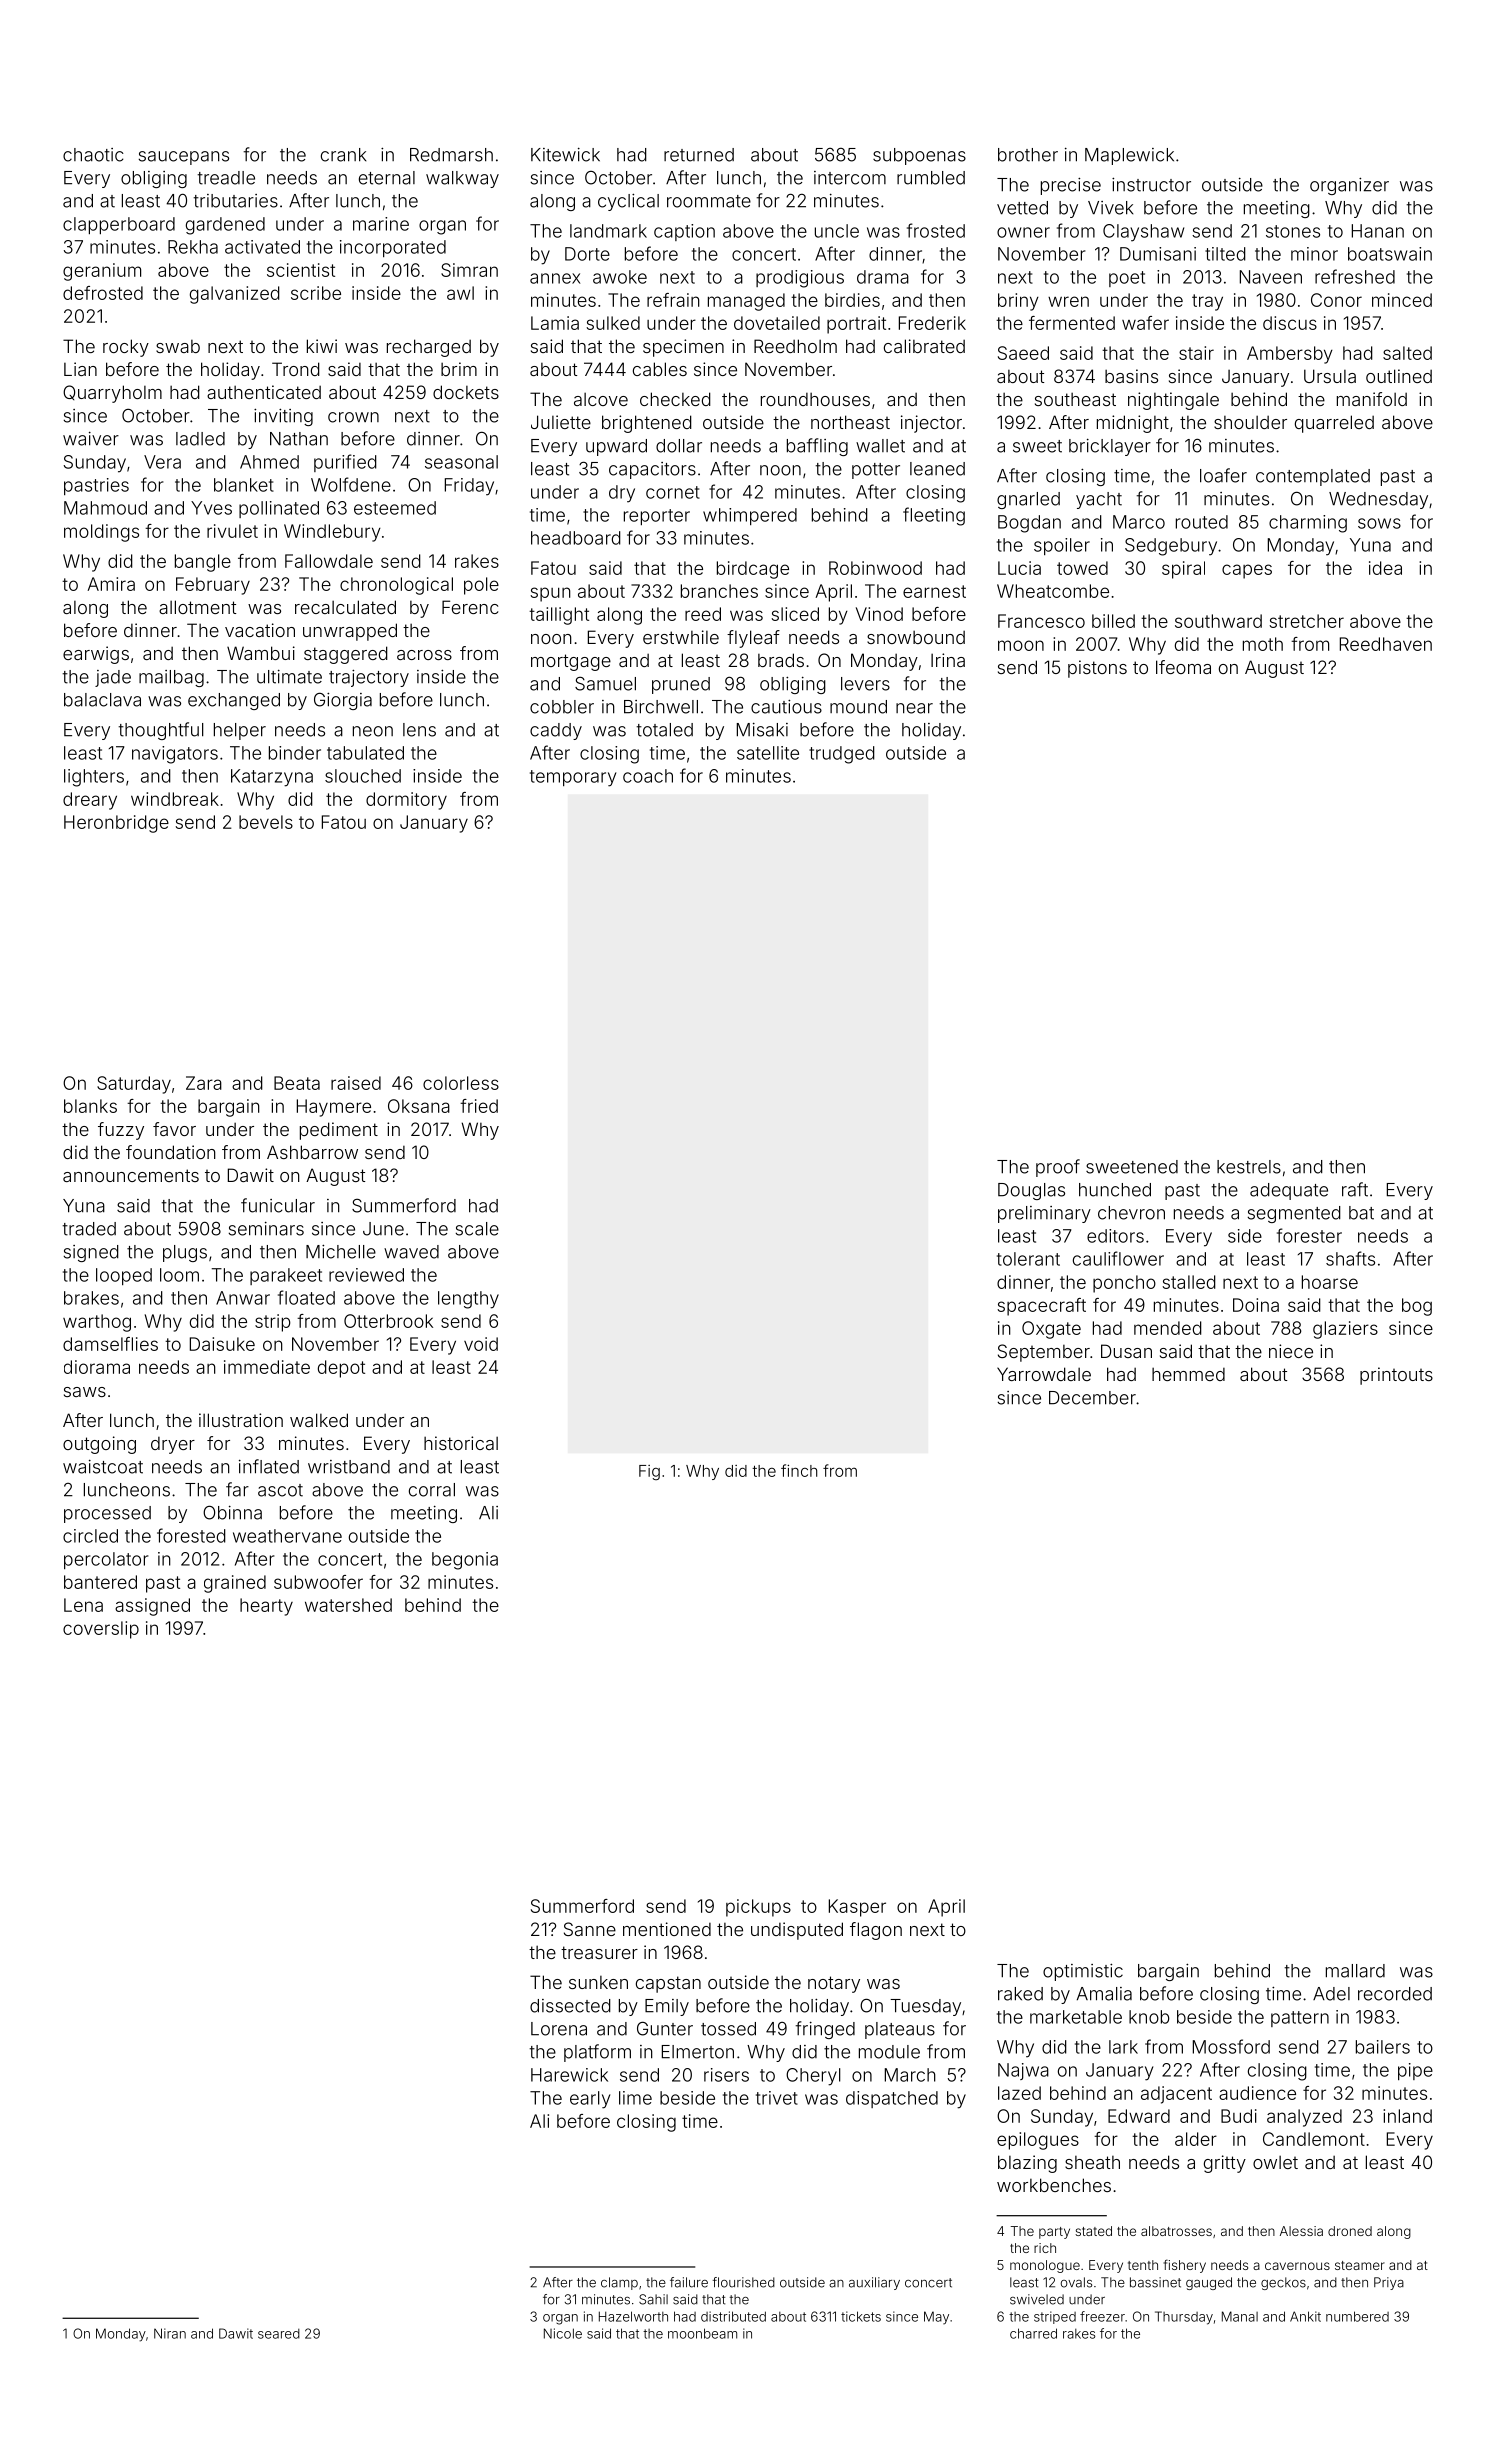 The image size is (1496, 2464). I want to click on quarreled, so click(1334, 424).
